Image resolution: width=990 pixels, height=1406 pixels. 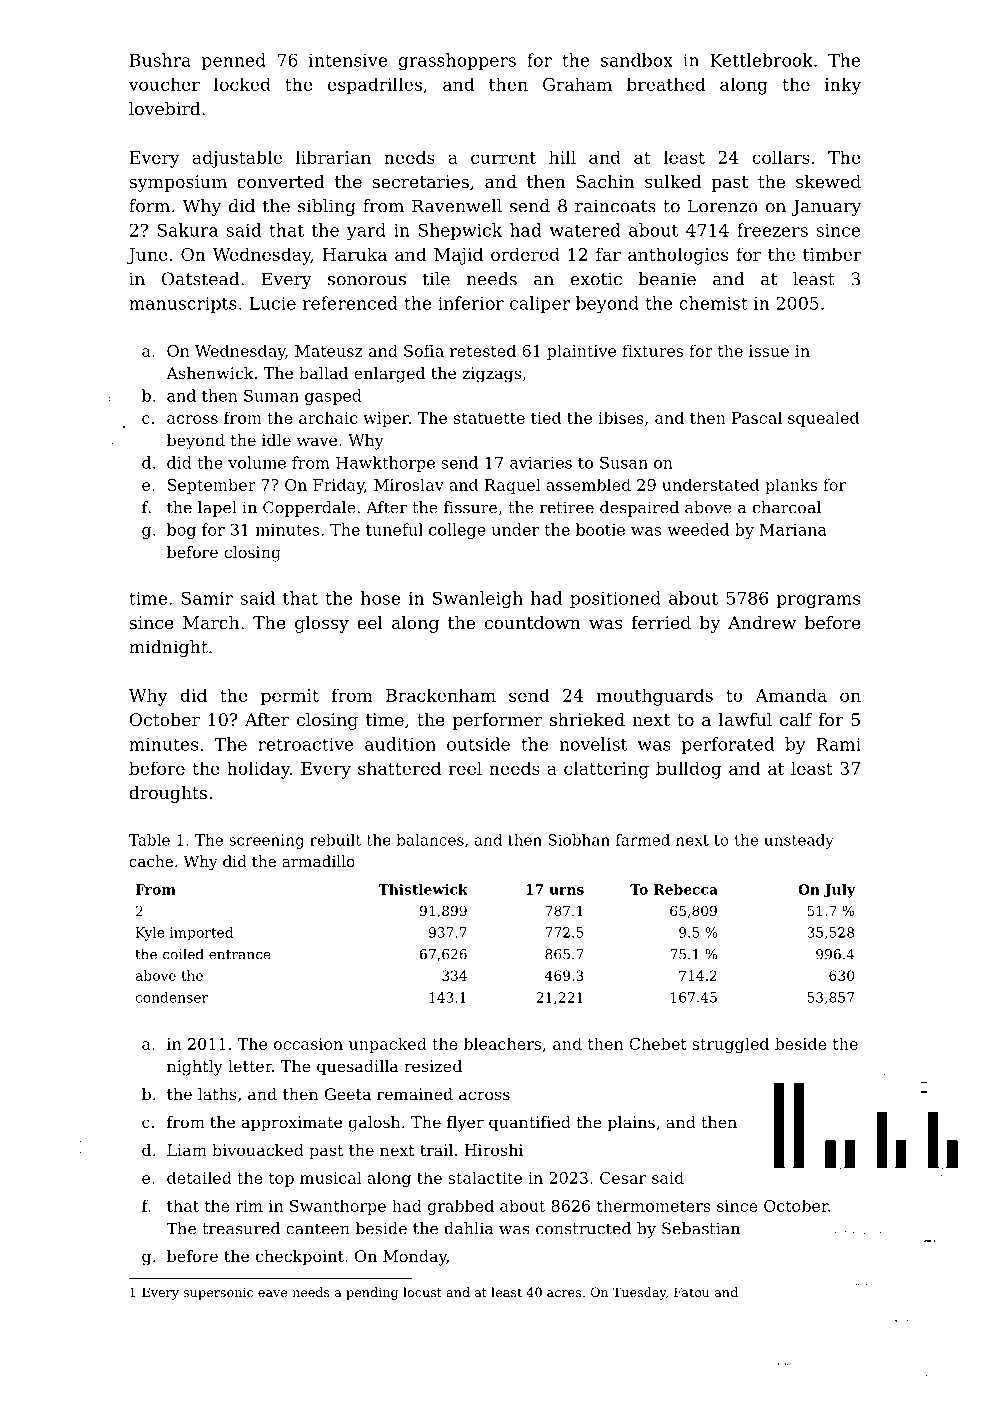 I want to click on Samir, so click(x=207, y=598).
